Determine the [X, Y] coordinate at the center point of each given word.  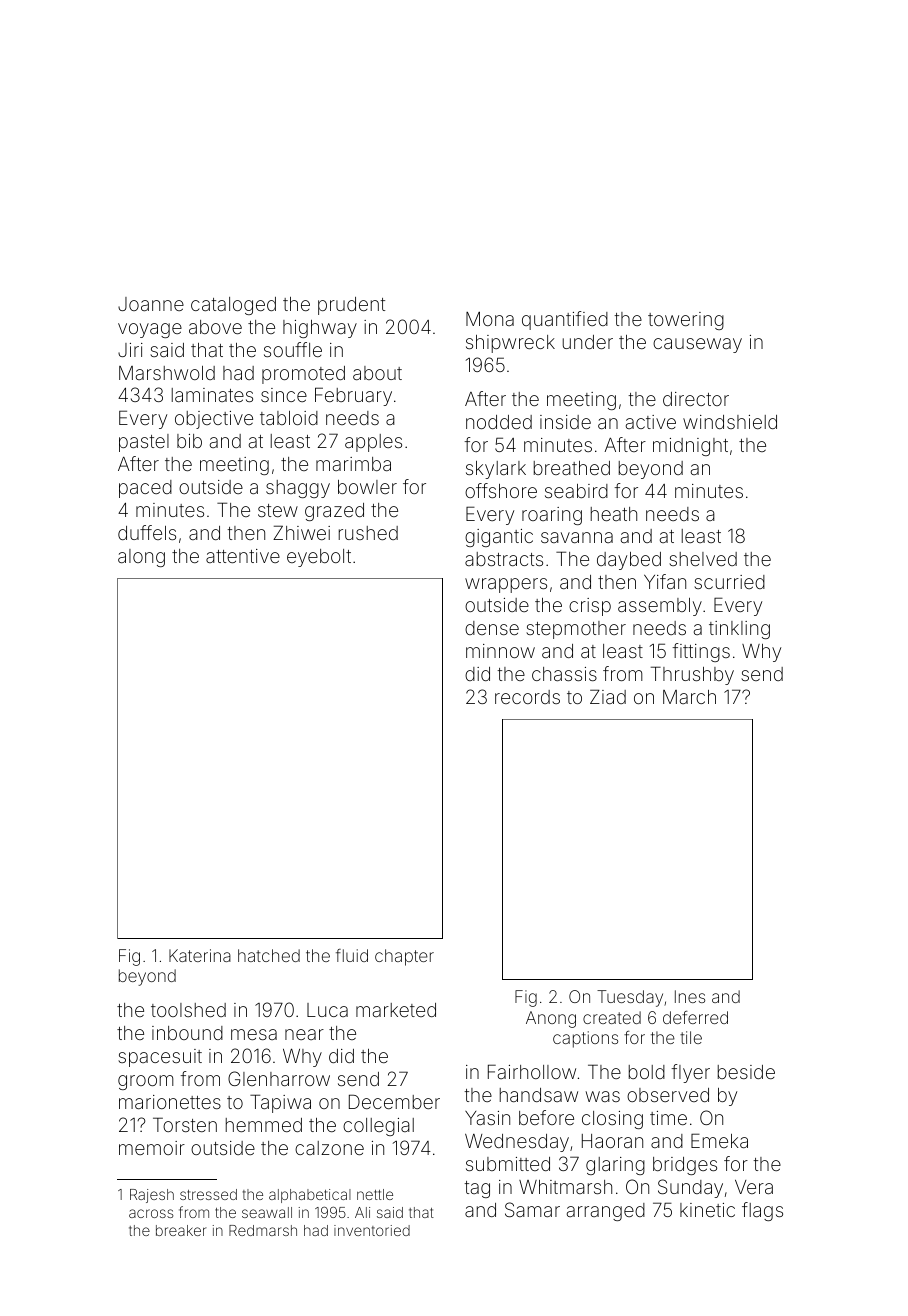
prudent [351, 306]
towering [686, 321]
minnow [500, 651]
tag [477, 1189]
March [689, 697]
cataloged [233, 306]
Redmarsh [263, 1230]
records [527, 697]
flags [762, 1211]
